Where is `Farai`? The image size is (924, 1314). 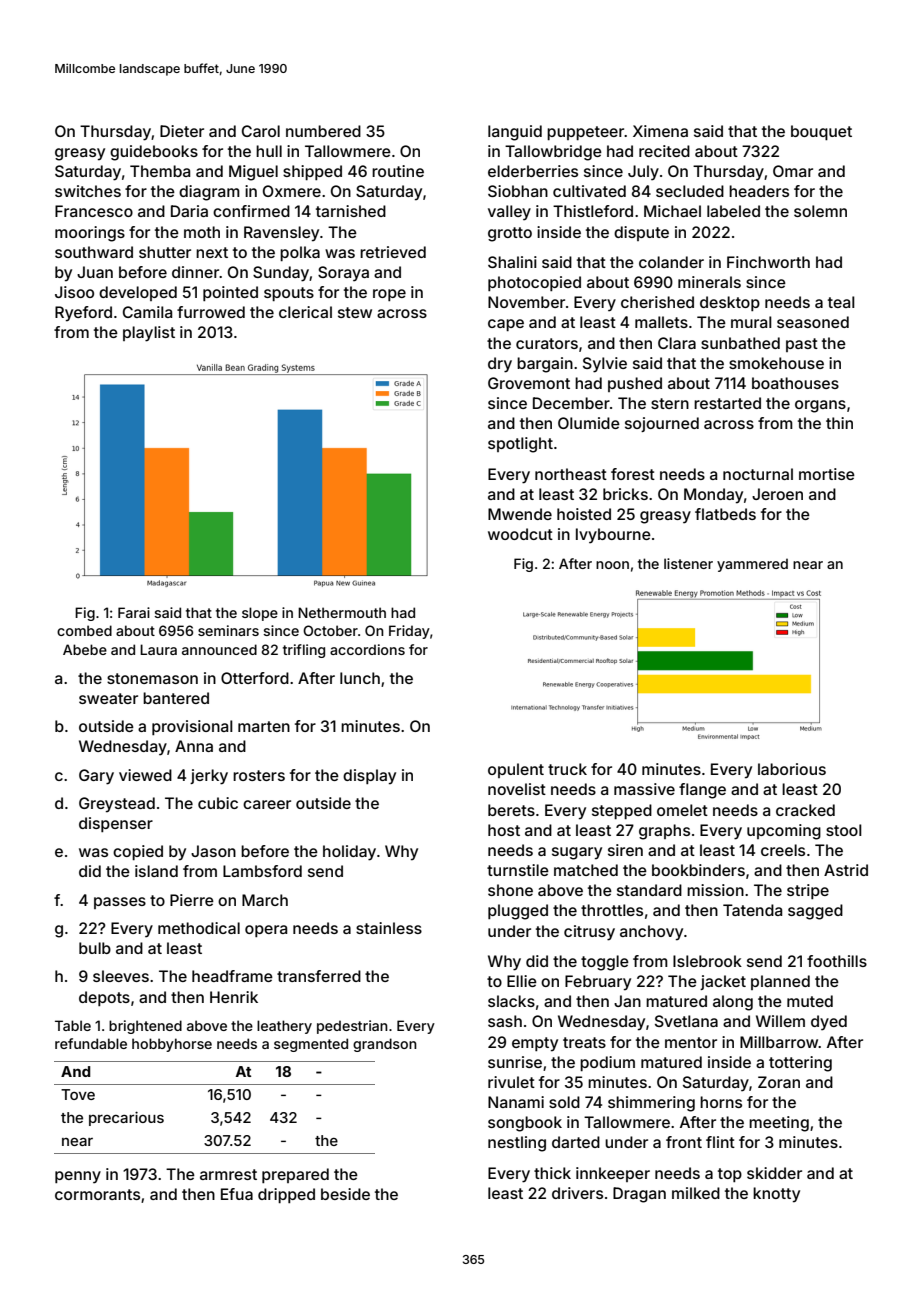 Farai is located at coordinates (134, 612).
